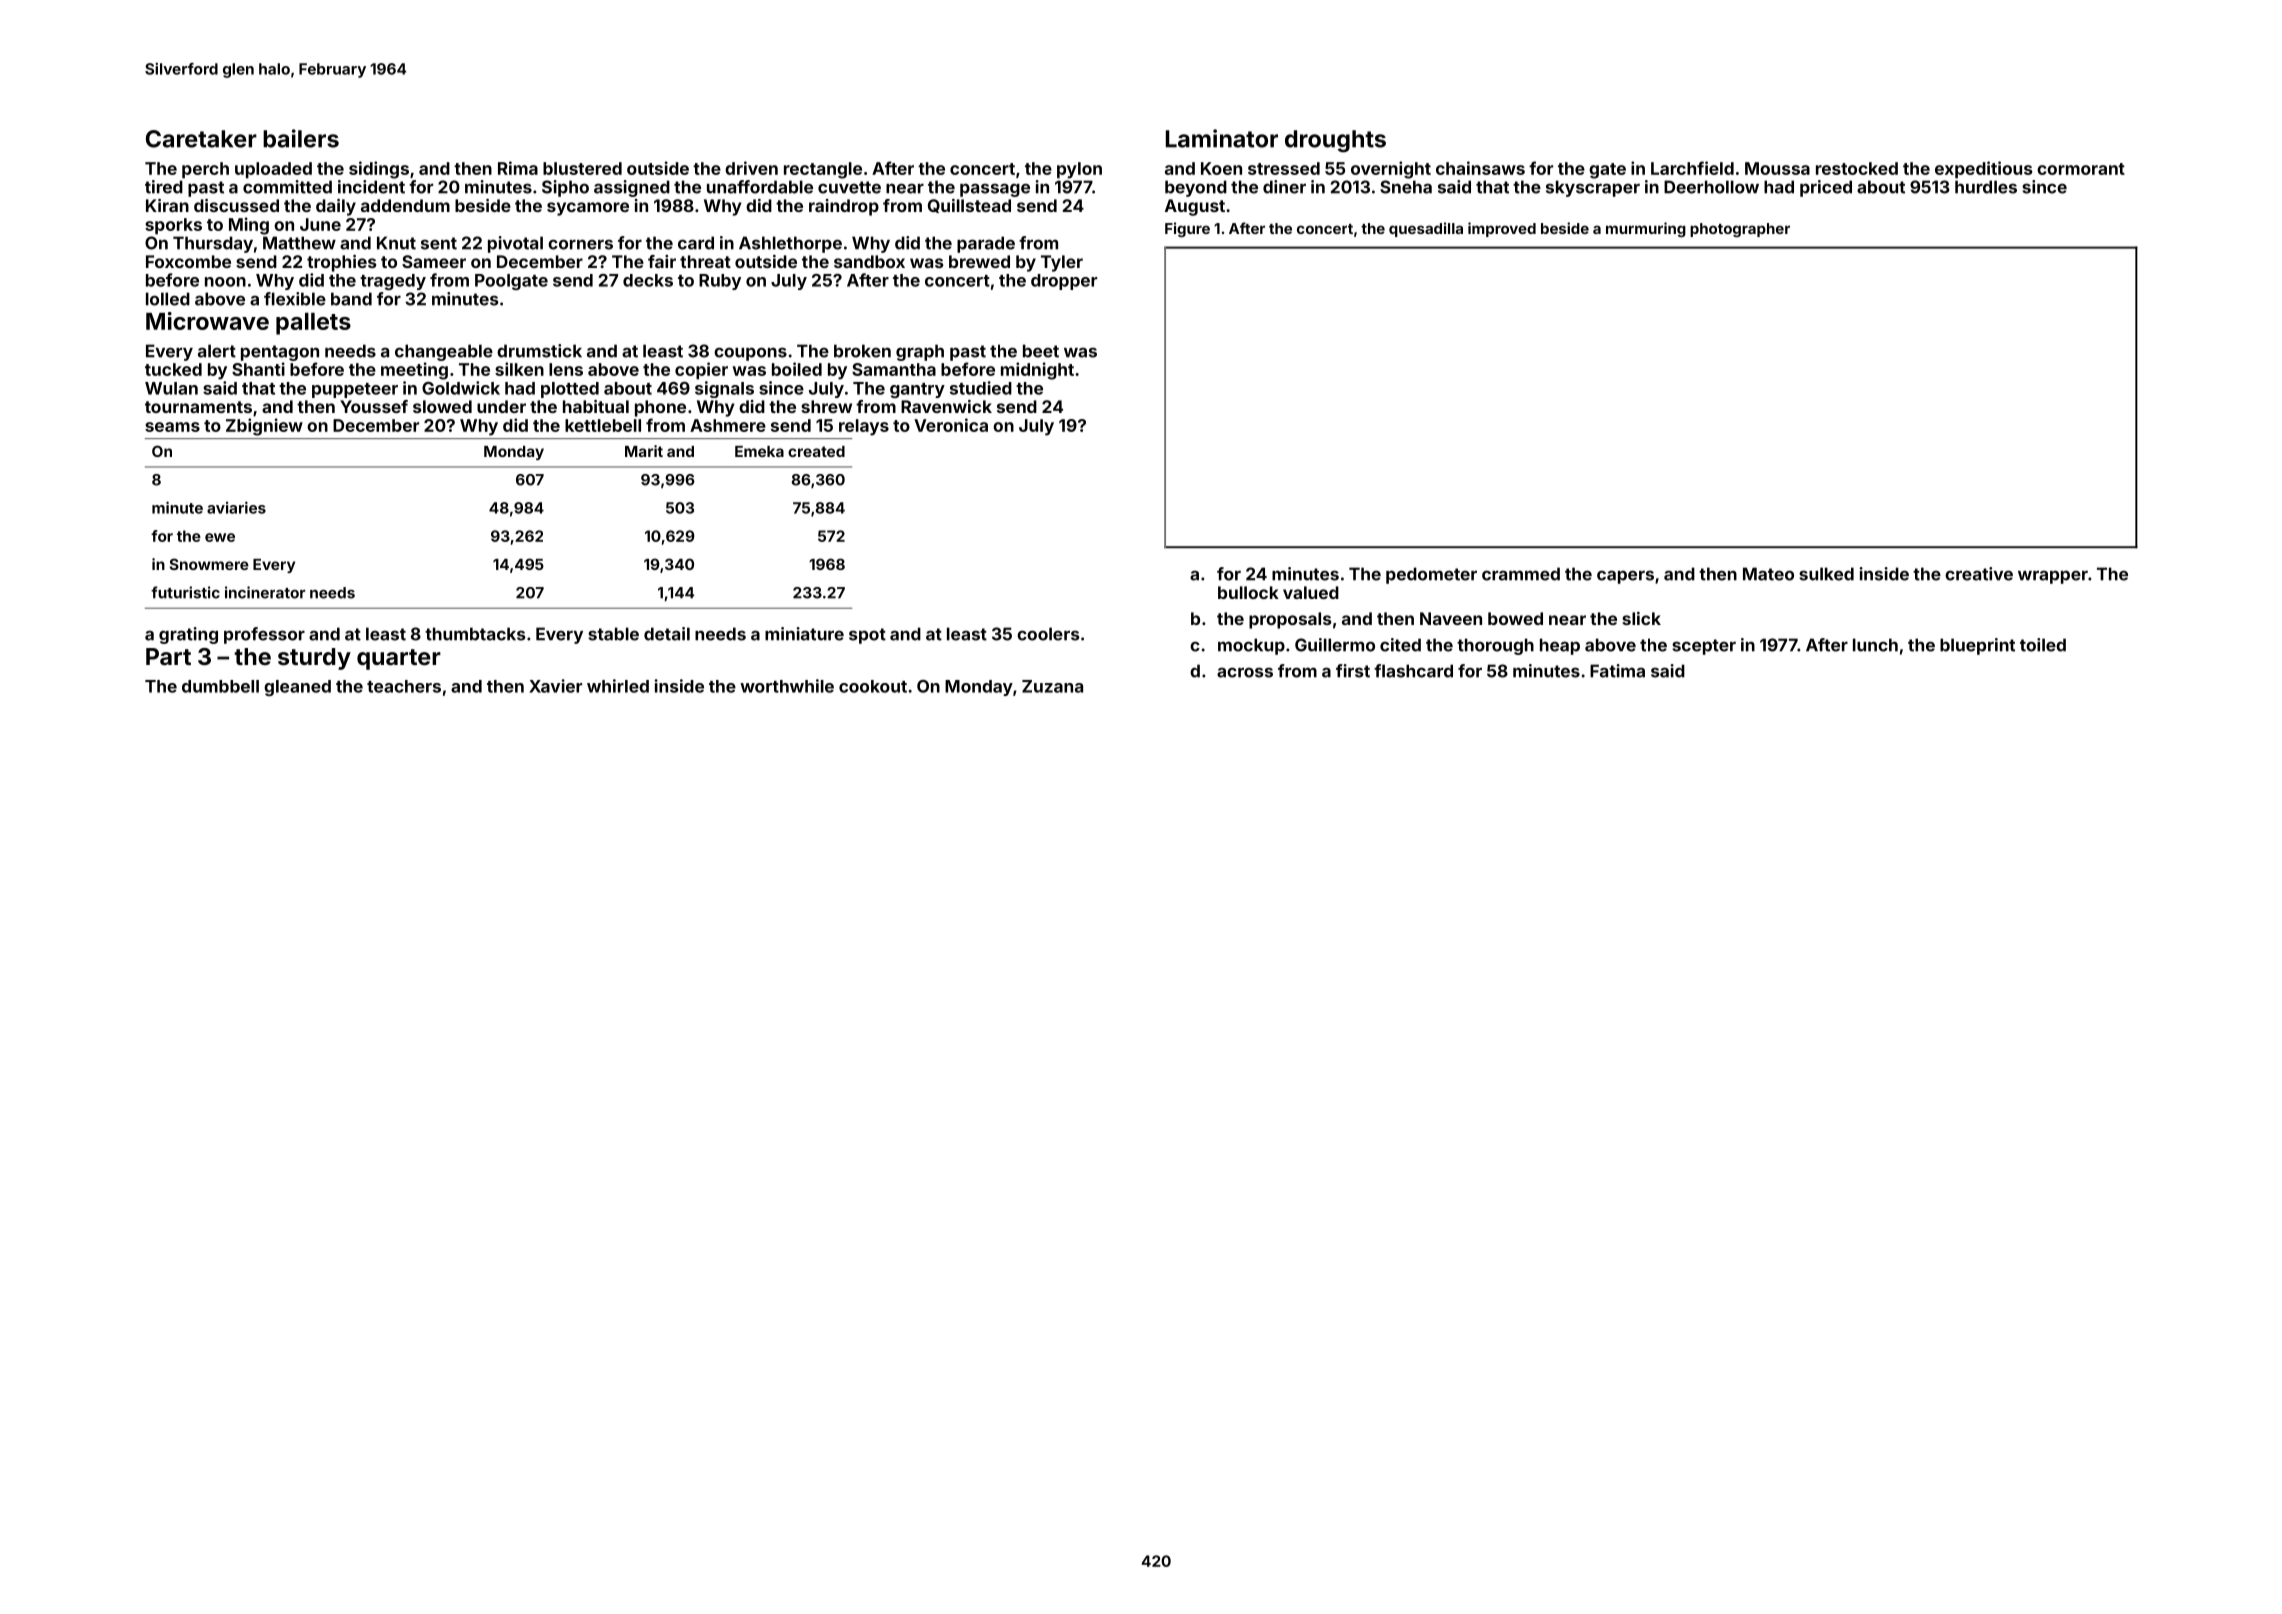 This screenshot has width=2282, height=1614. What do you see at coordinates (379, 170) in the screenshot?
I see `sidings` at bounding box center [379, 170].
